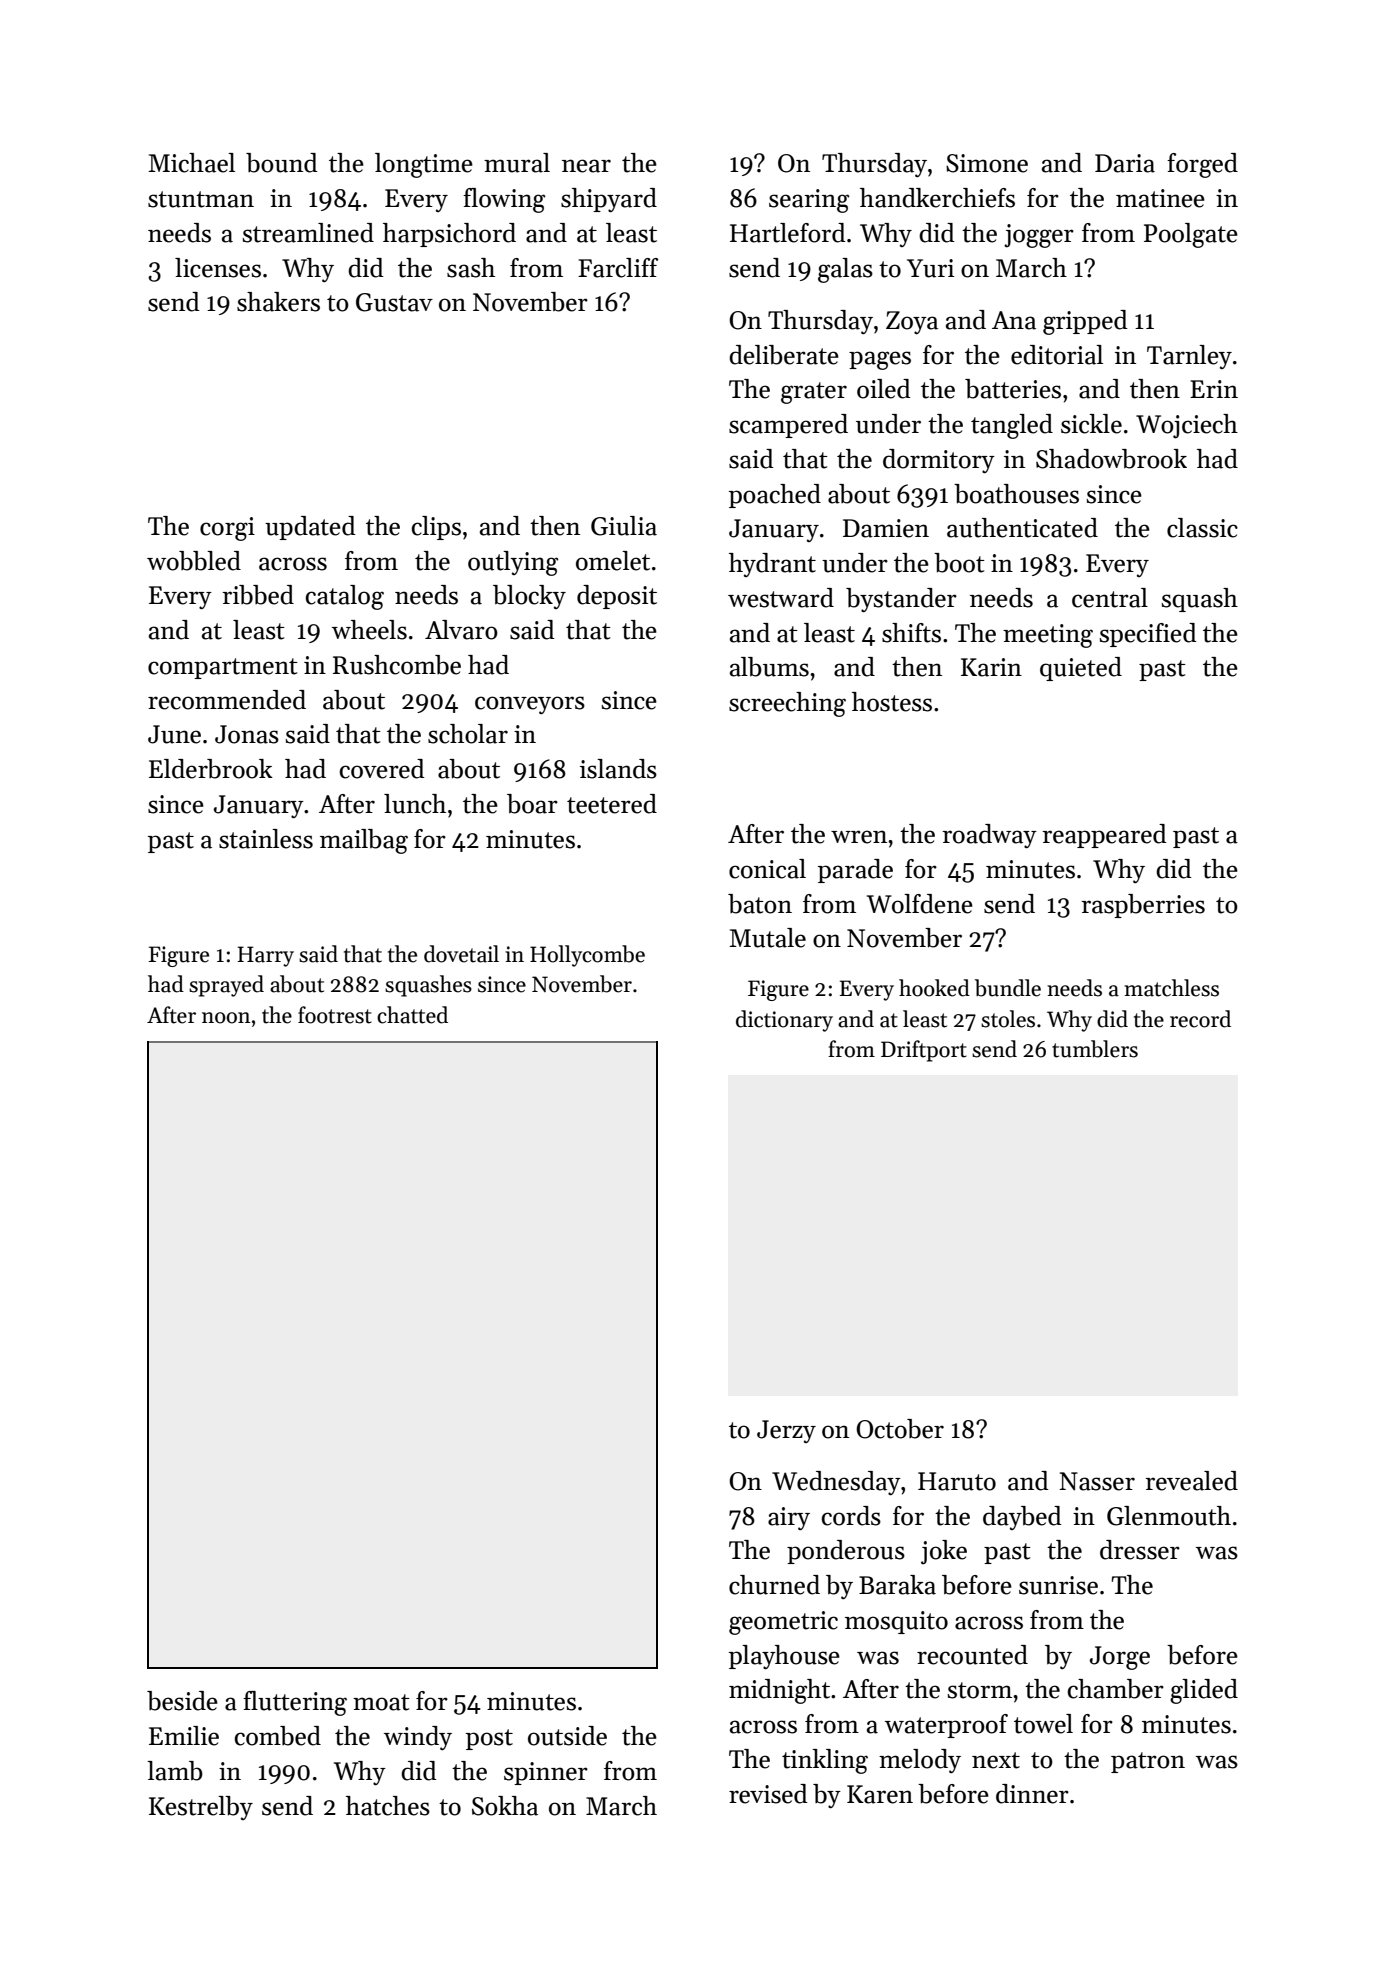 Image resolution: width=1386 pixels, height=1969 pixels. What do you see at coordinates (1202, 528) in the screenshot?
I see `classic` at bounding box center [1202, 528].
